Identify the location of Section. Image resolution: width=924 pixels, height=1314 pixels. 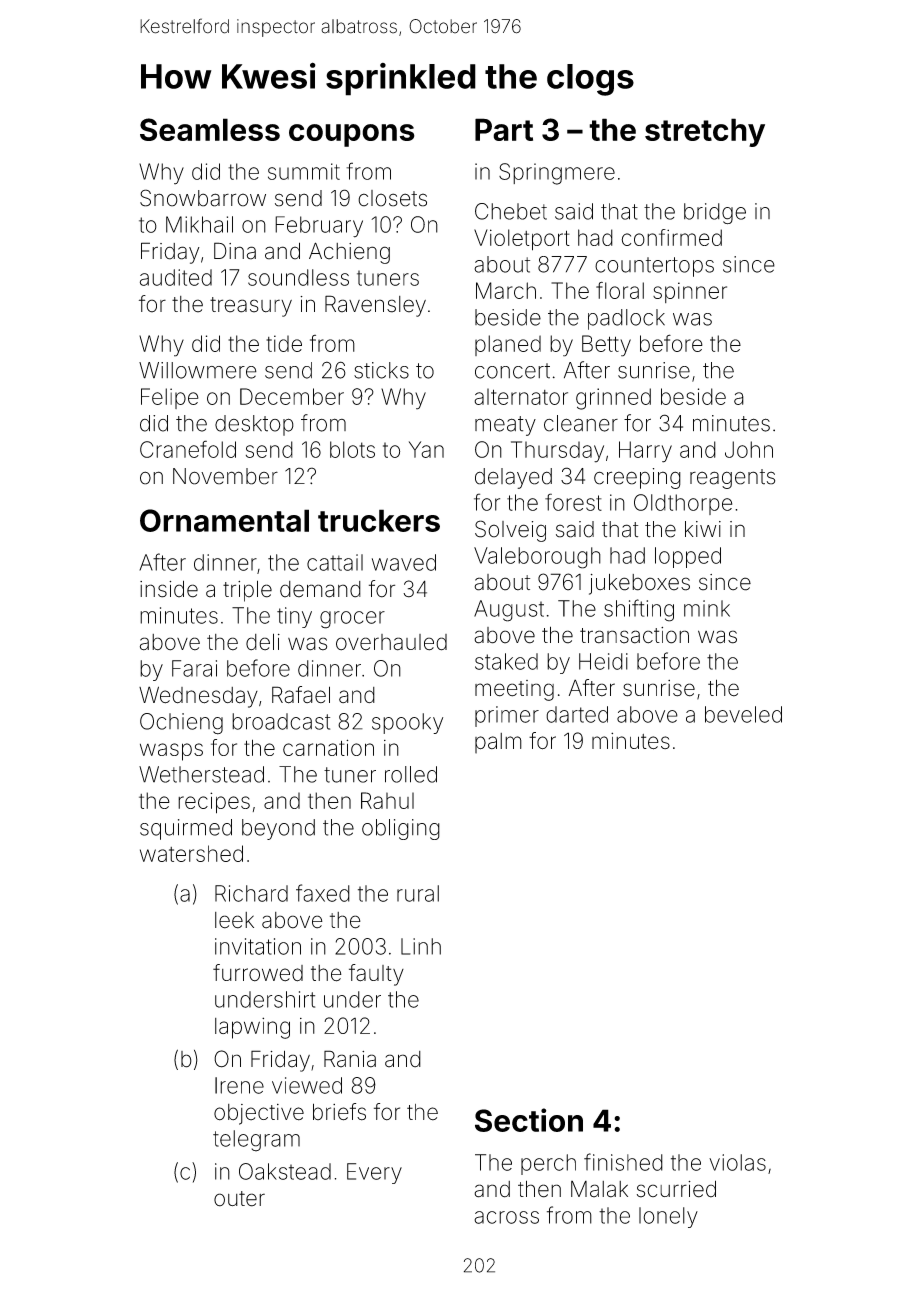
(529, 1120).
